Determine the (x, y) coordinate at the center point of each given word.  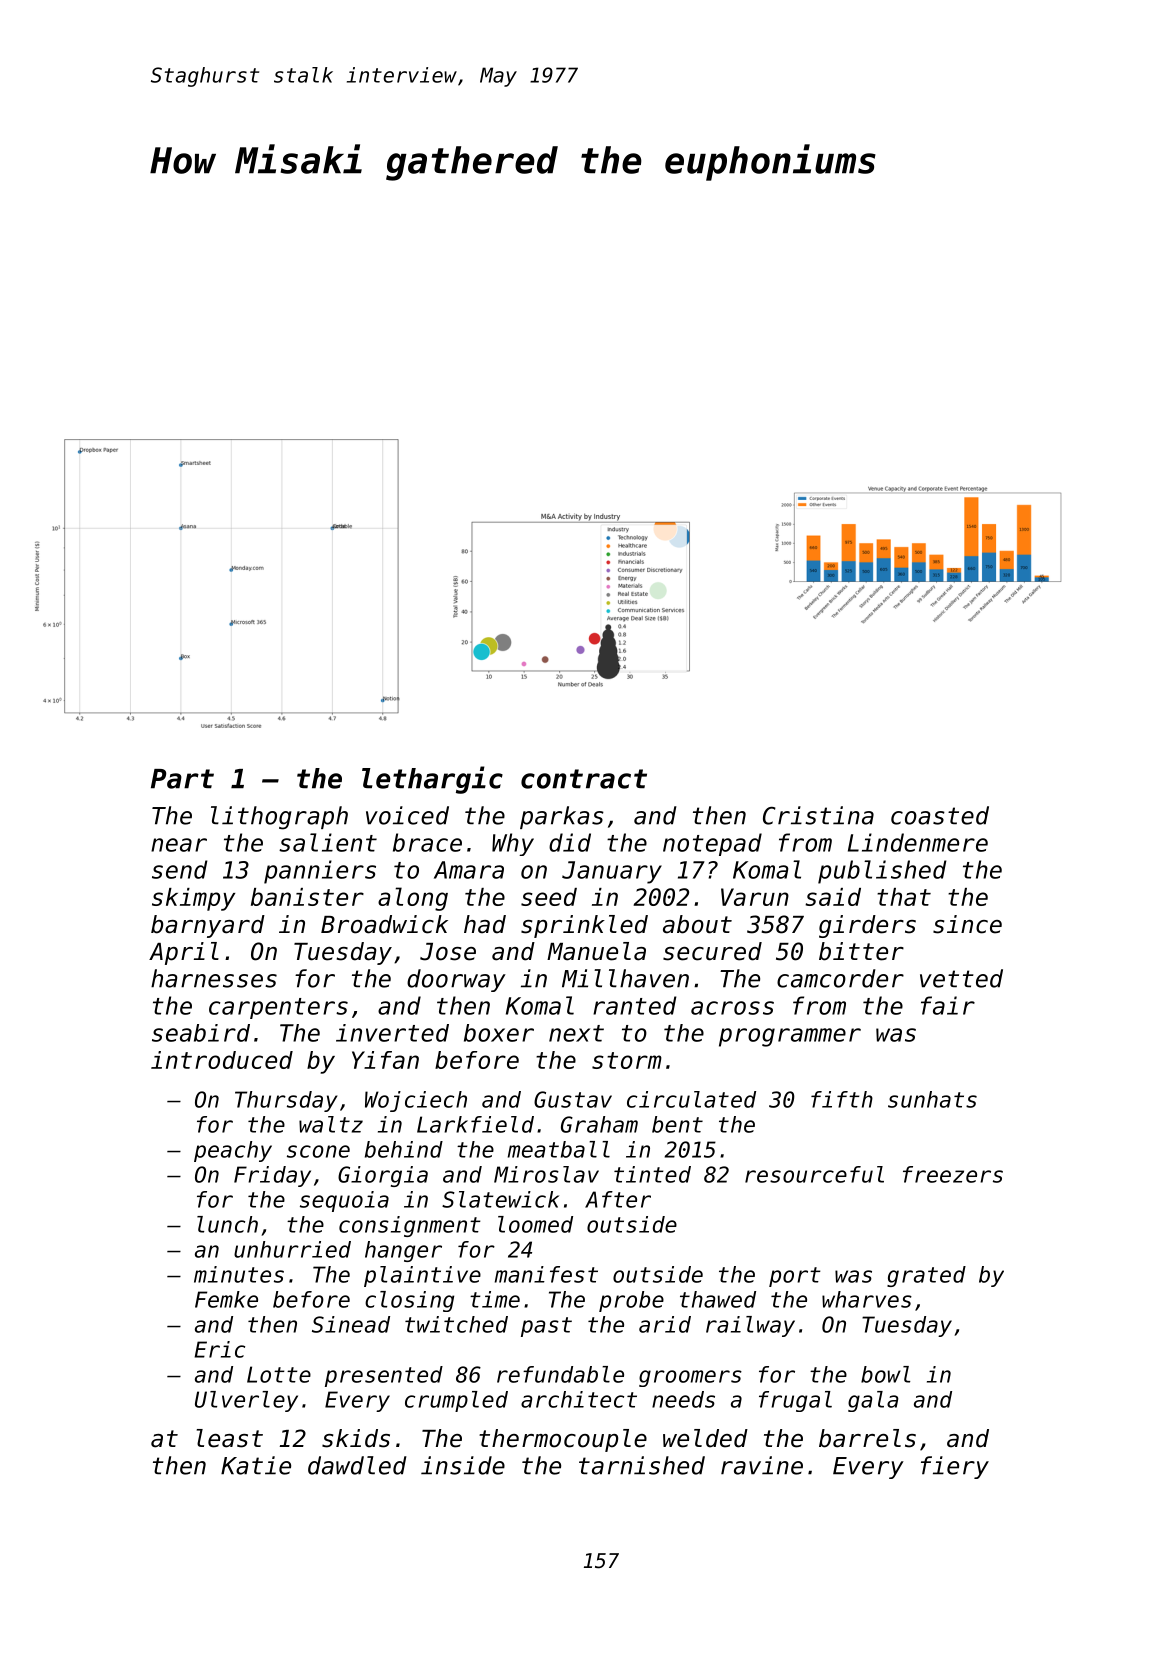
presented (384, 1376)
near (179, 845)
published (882, 872)
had (485, 924)
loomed (535, 1224)
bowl (885, 1374)
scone (318, 1151)
